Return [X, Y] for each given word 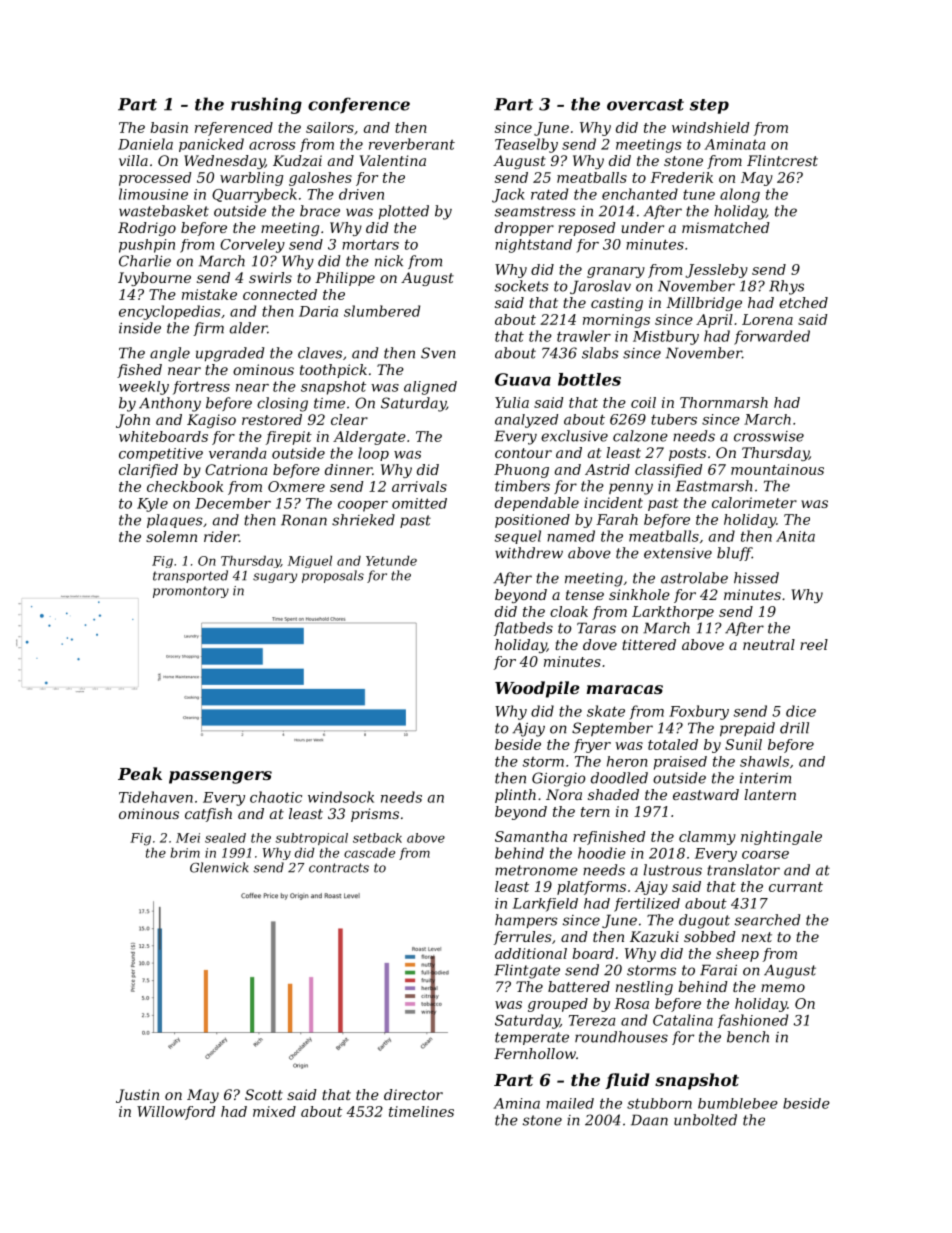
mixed [274, 1111]
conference [359, 105]
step [709, 106]
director [413, 1094]
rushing [266, 105]
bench [748, 1037]
